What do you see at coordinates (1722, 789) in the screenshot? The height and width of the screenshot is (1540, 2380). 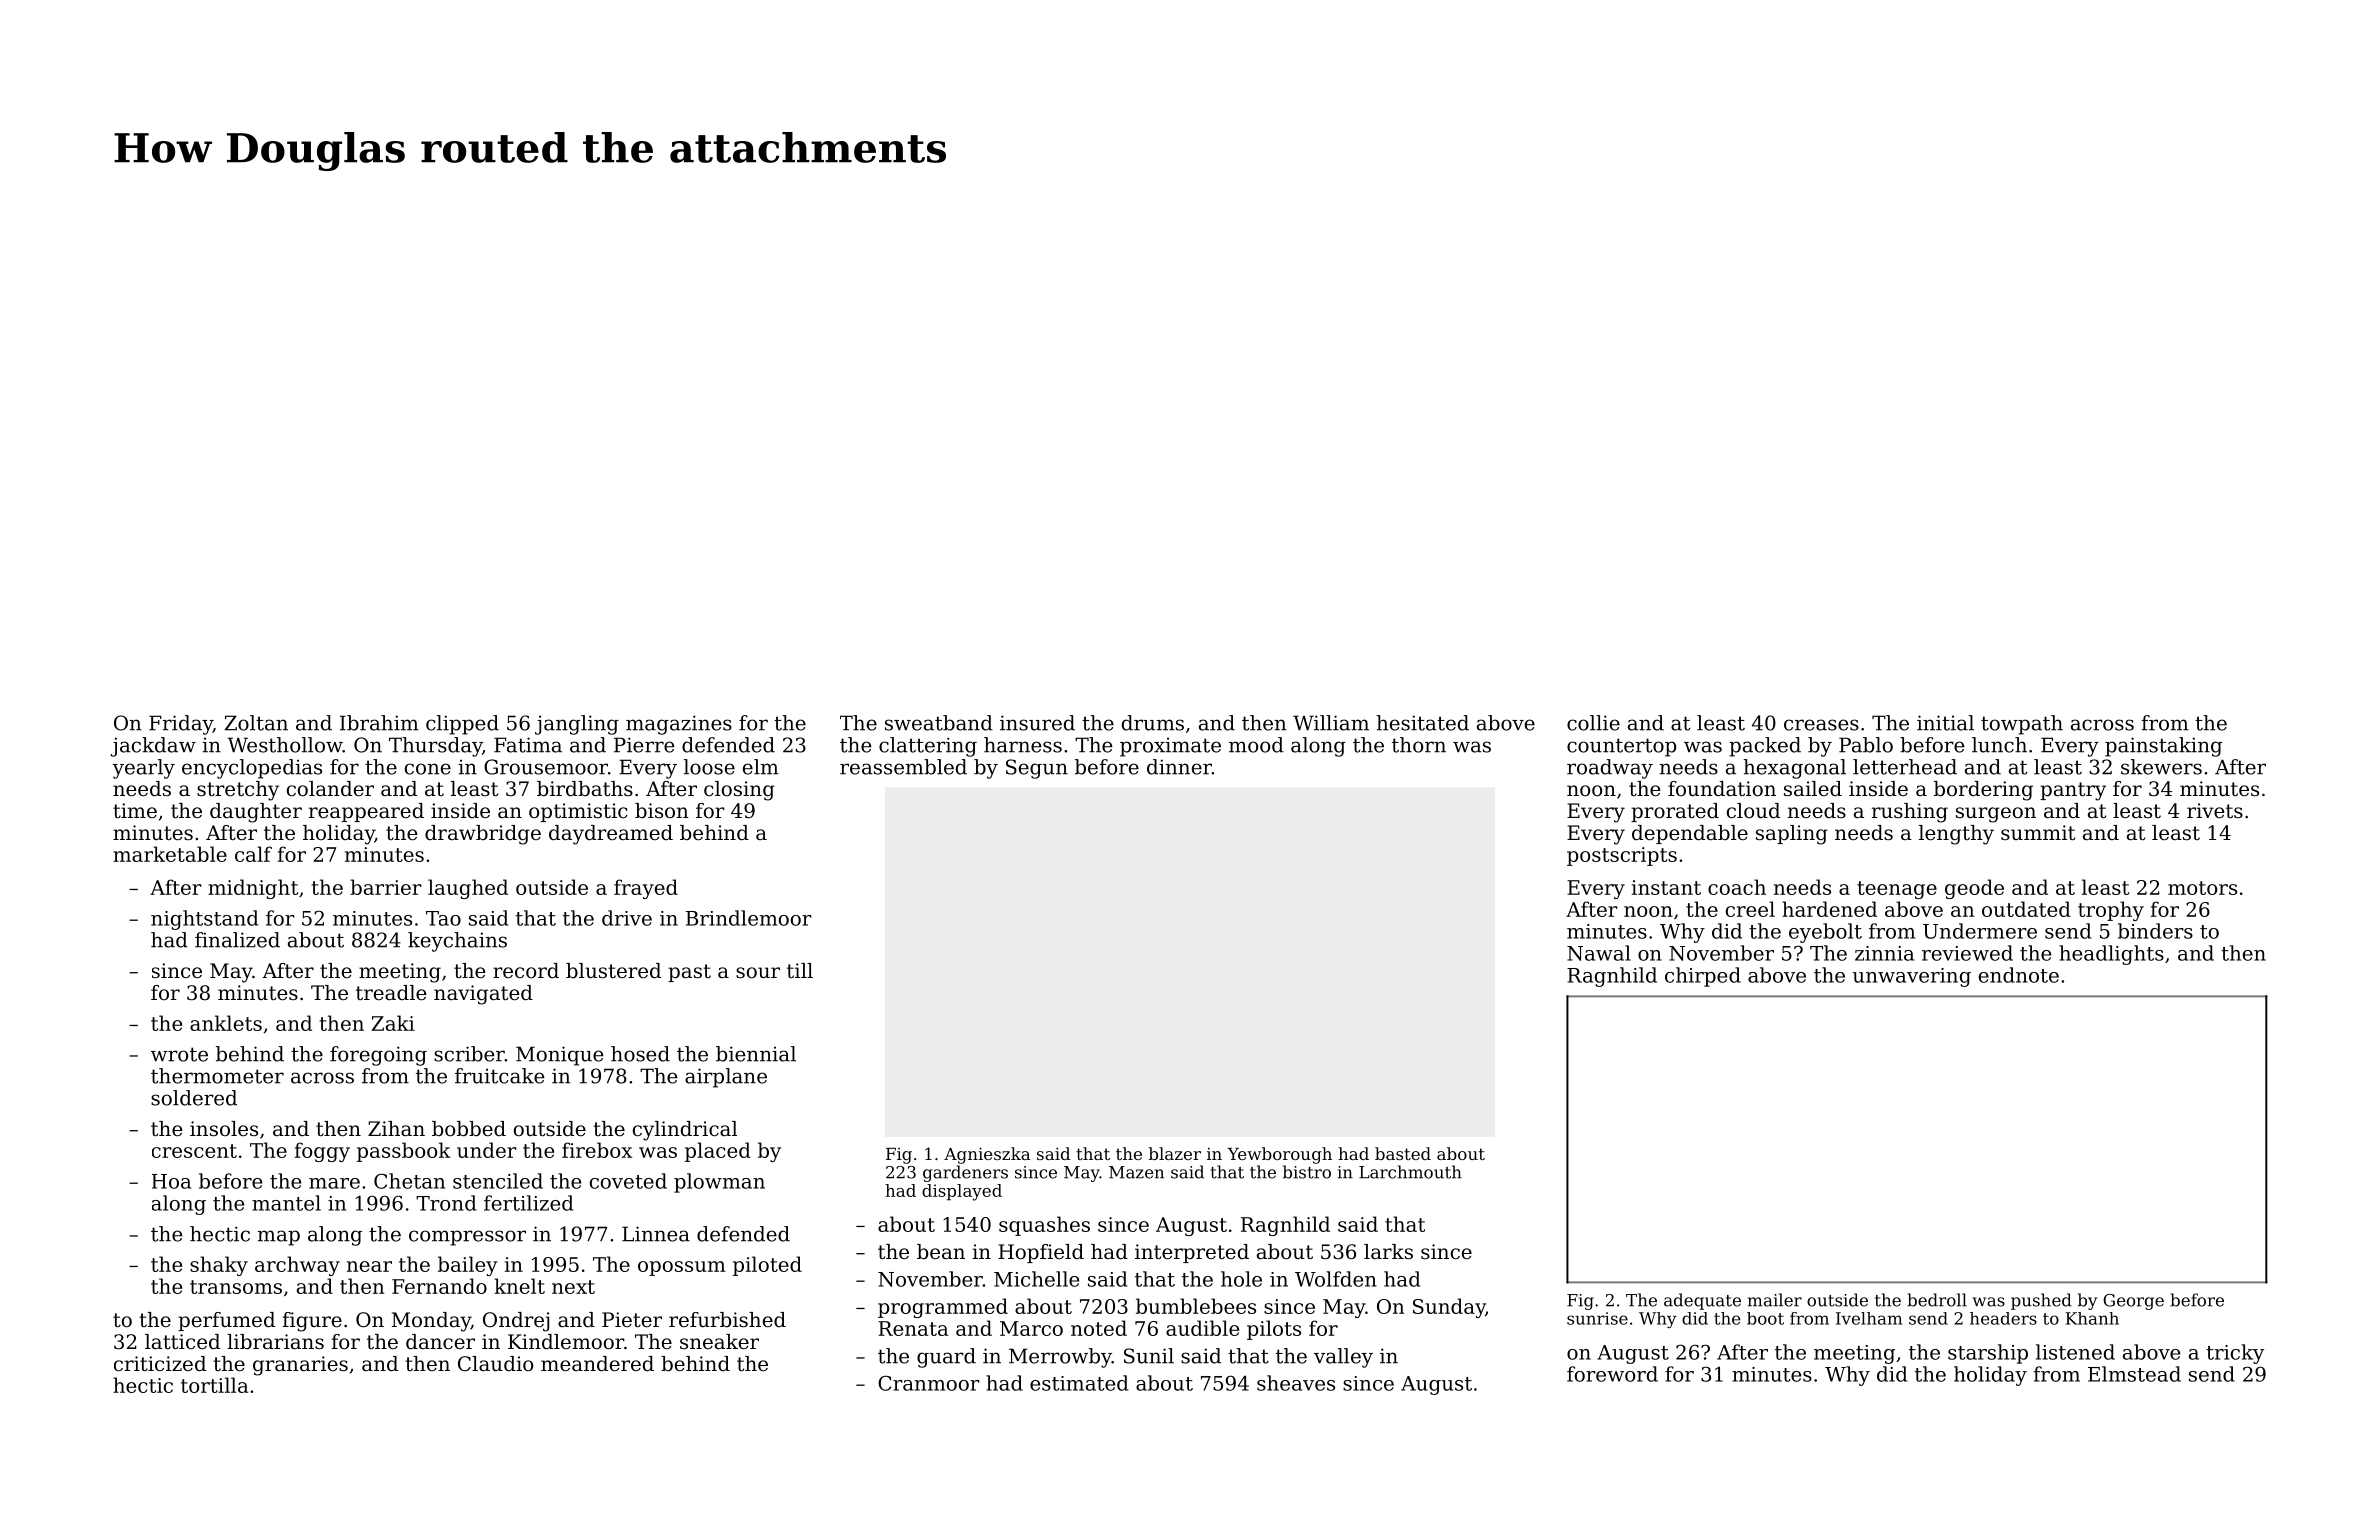 I see `foundation` at bounding box center [1722, 789].
